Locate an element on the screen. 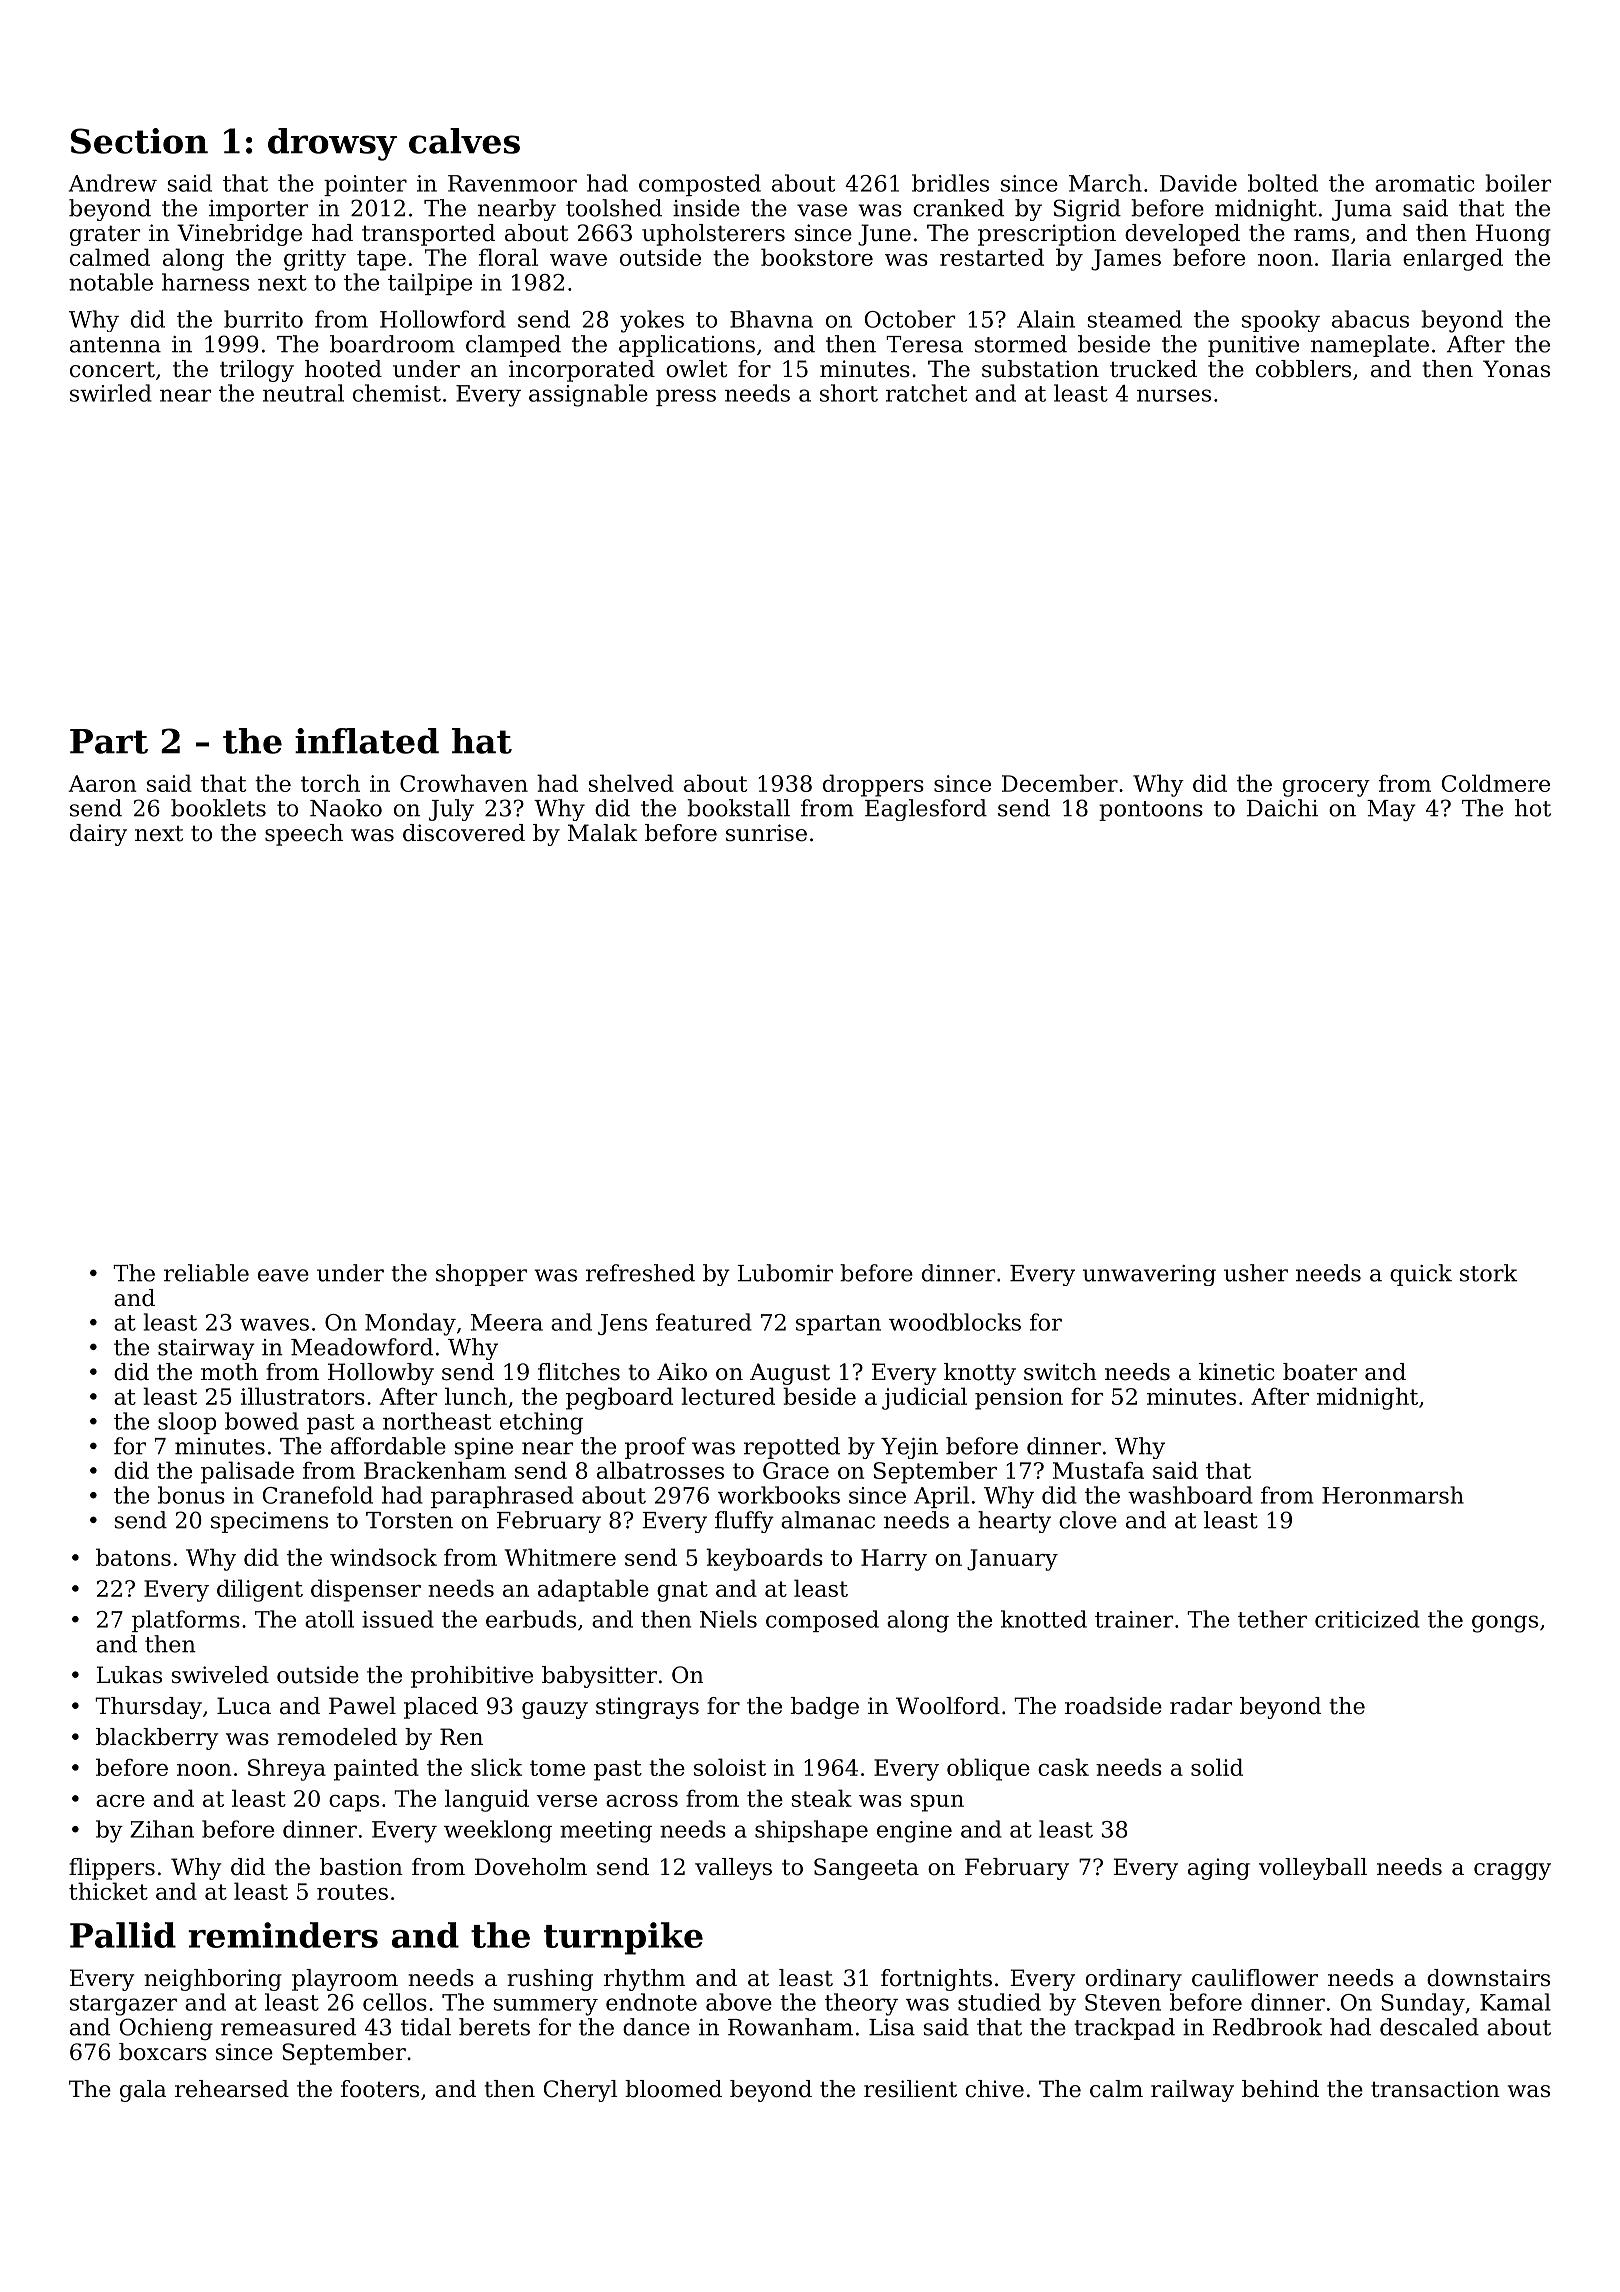 Image resolution: width=1620 pixels, height=2292 pixels. stingrays is located at coordinates (647, 1708).
